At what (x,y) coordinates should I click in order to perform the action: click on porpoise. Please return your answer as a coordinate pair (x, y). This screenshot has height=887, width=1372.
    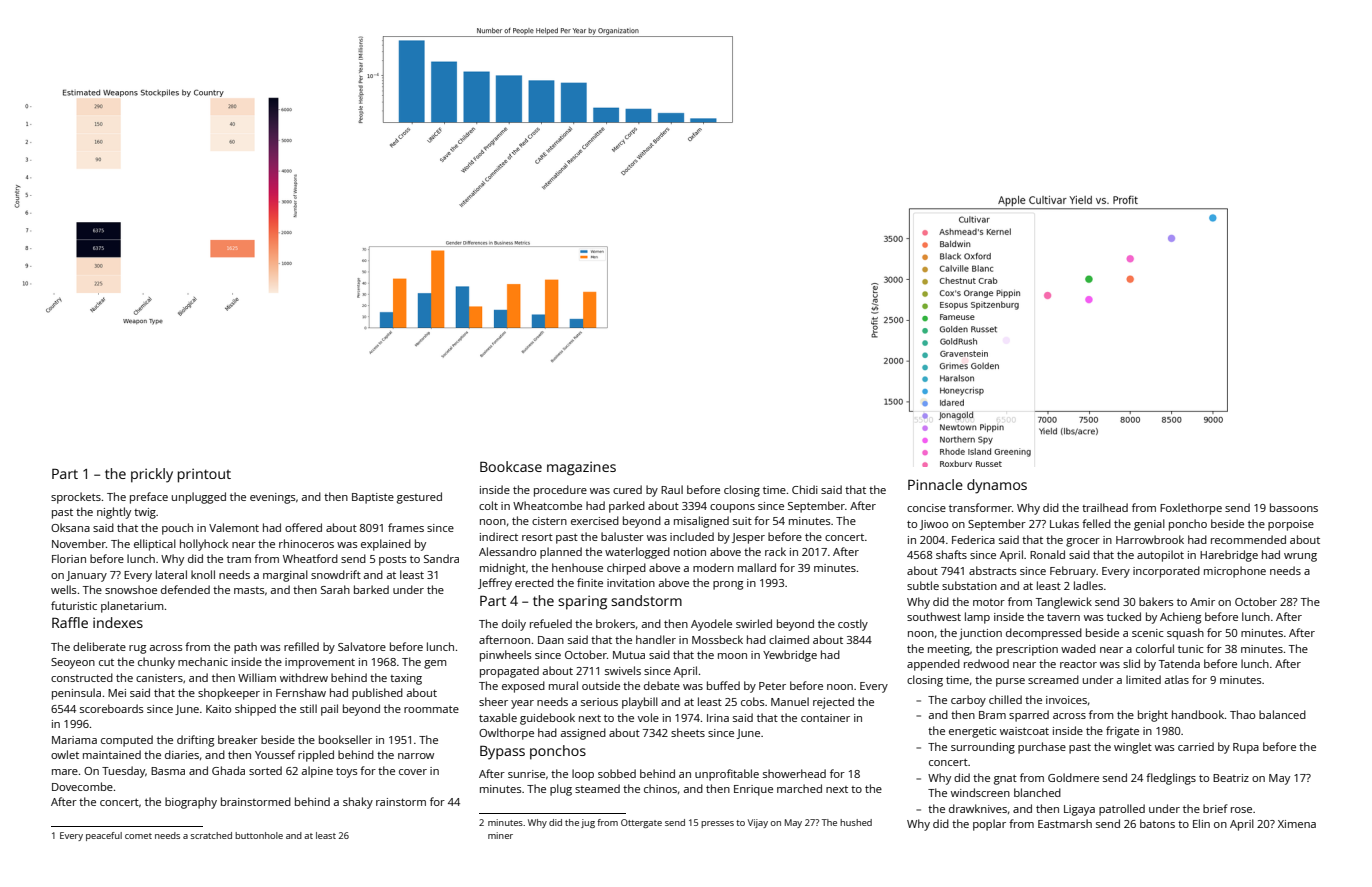
    Looking at the image, I should click on (1291, 525).
